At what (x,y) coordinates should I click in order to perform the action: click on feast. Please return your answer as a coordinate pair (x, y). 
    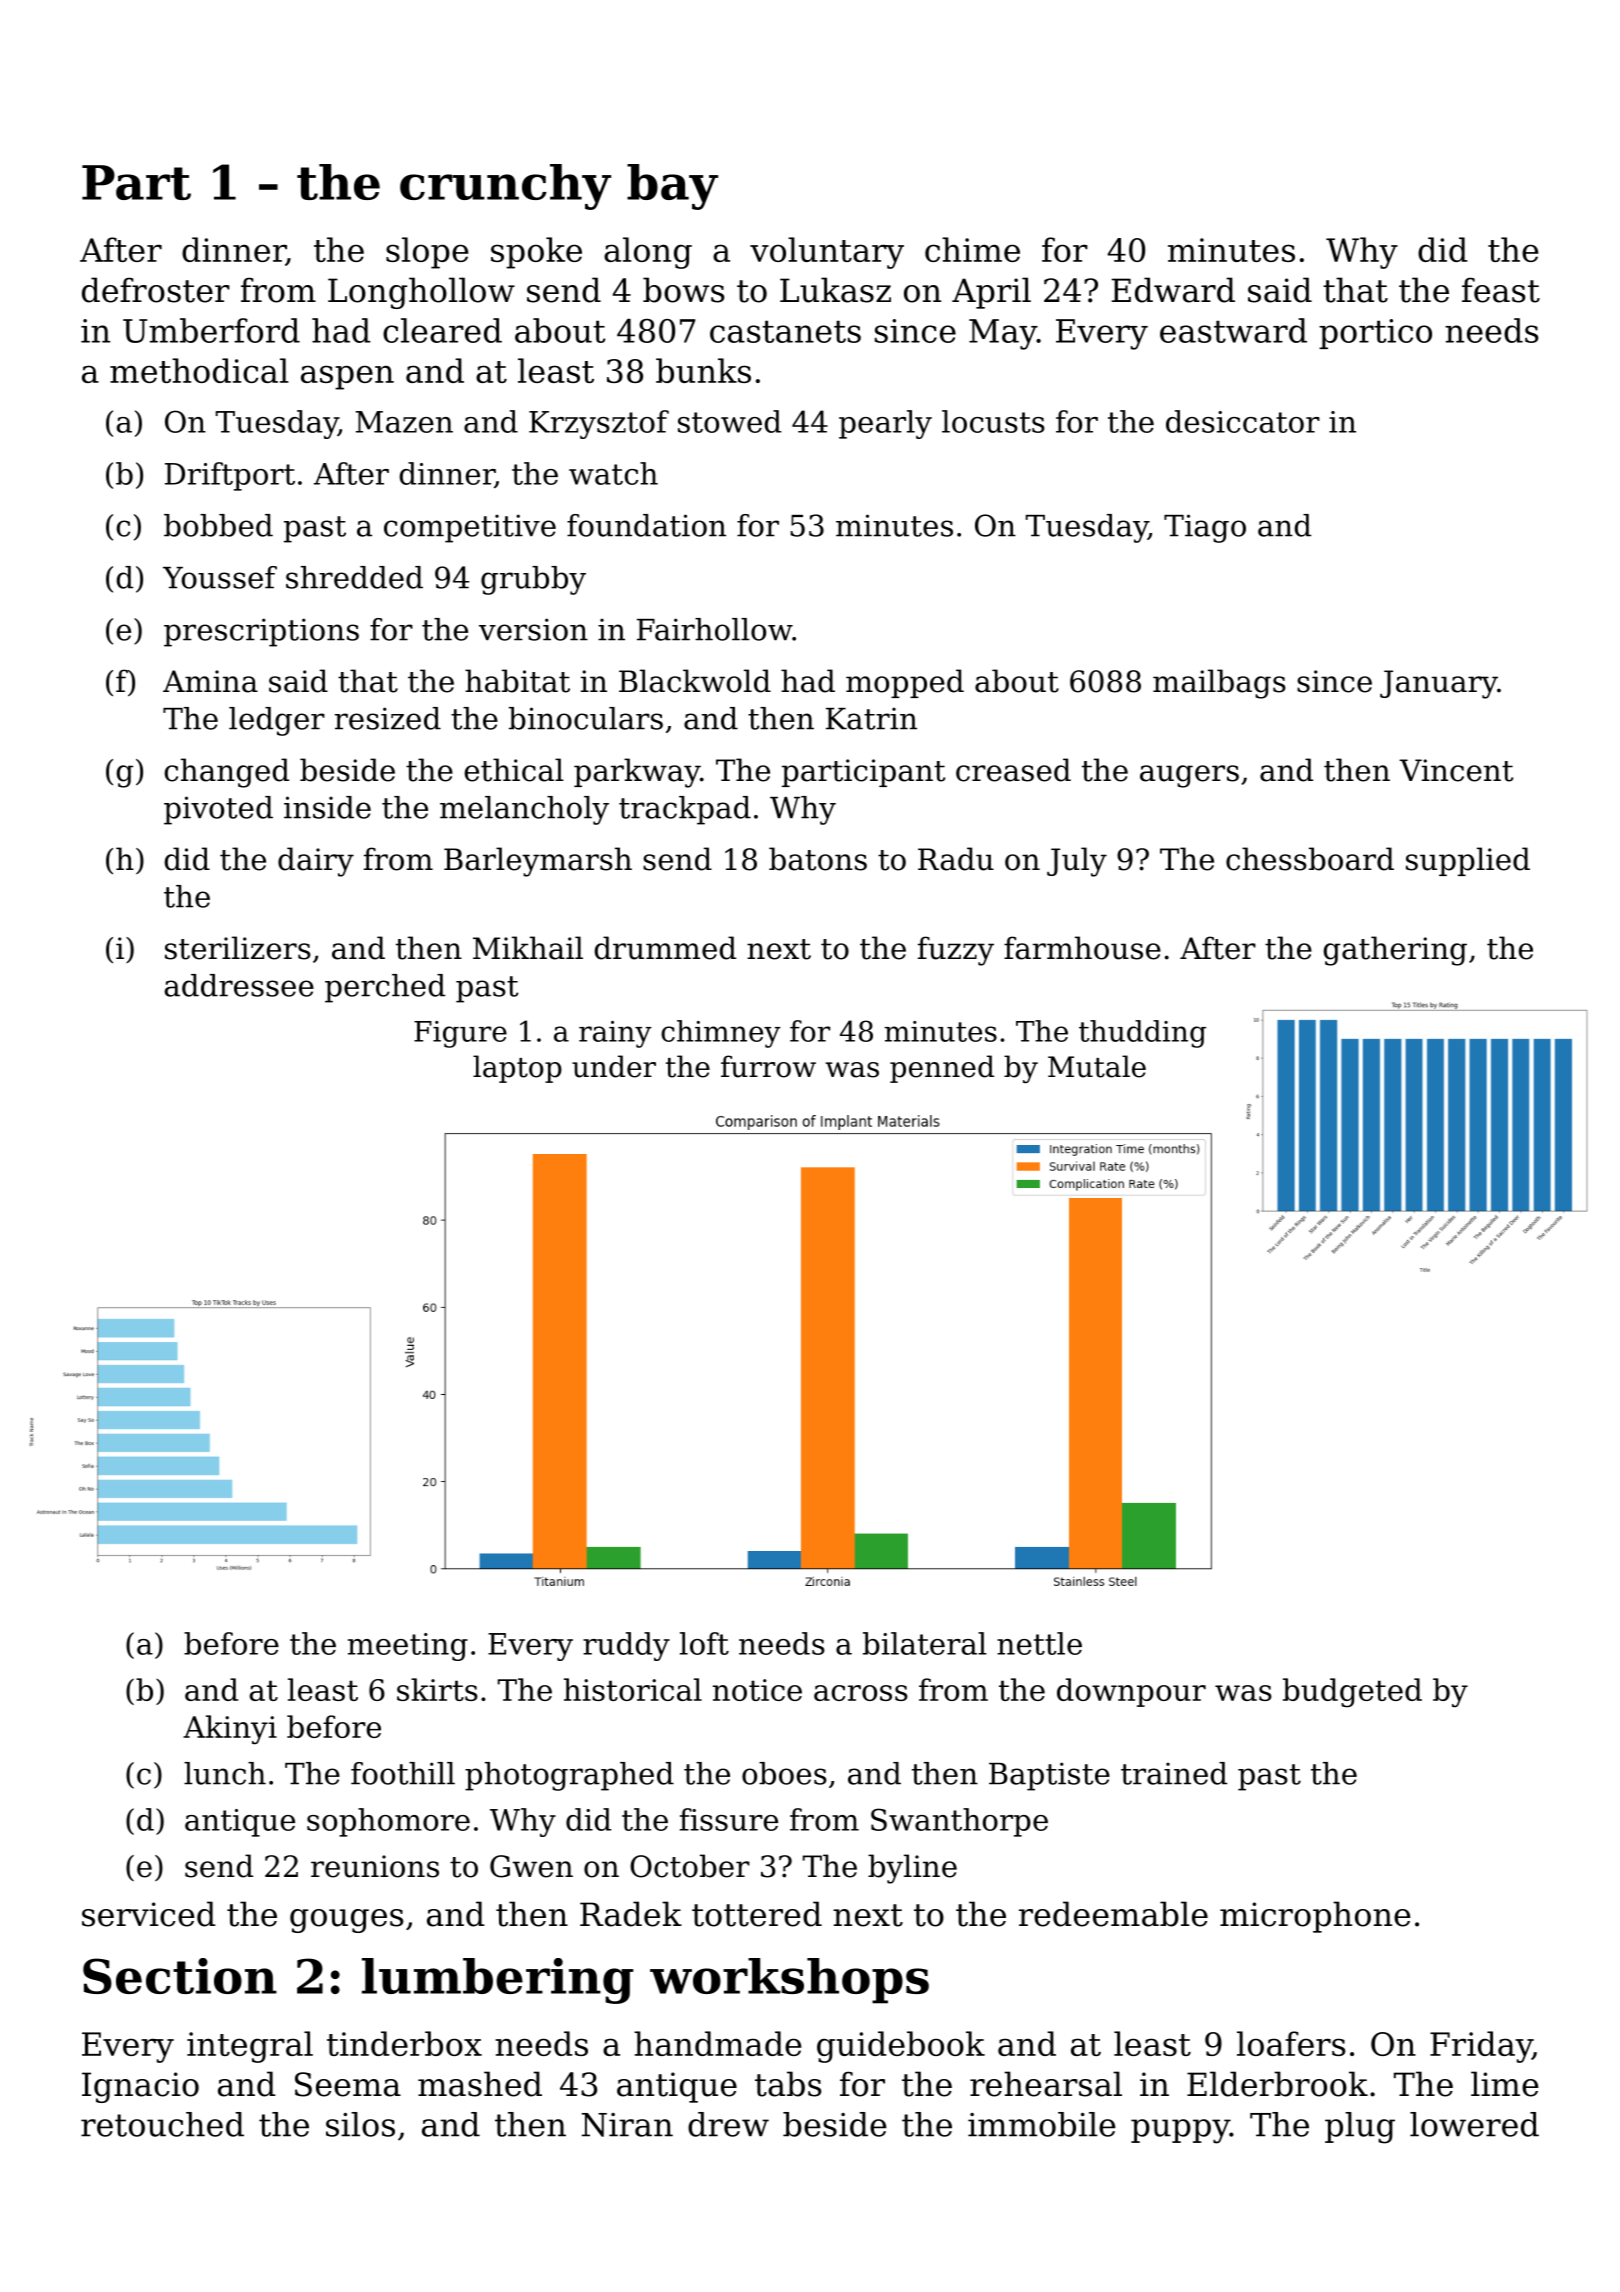
    Looking at the image, I should click on (1501, 290).
